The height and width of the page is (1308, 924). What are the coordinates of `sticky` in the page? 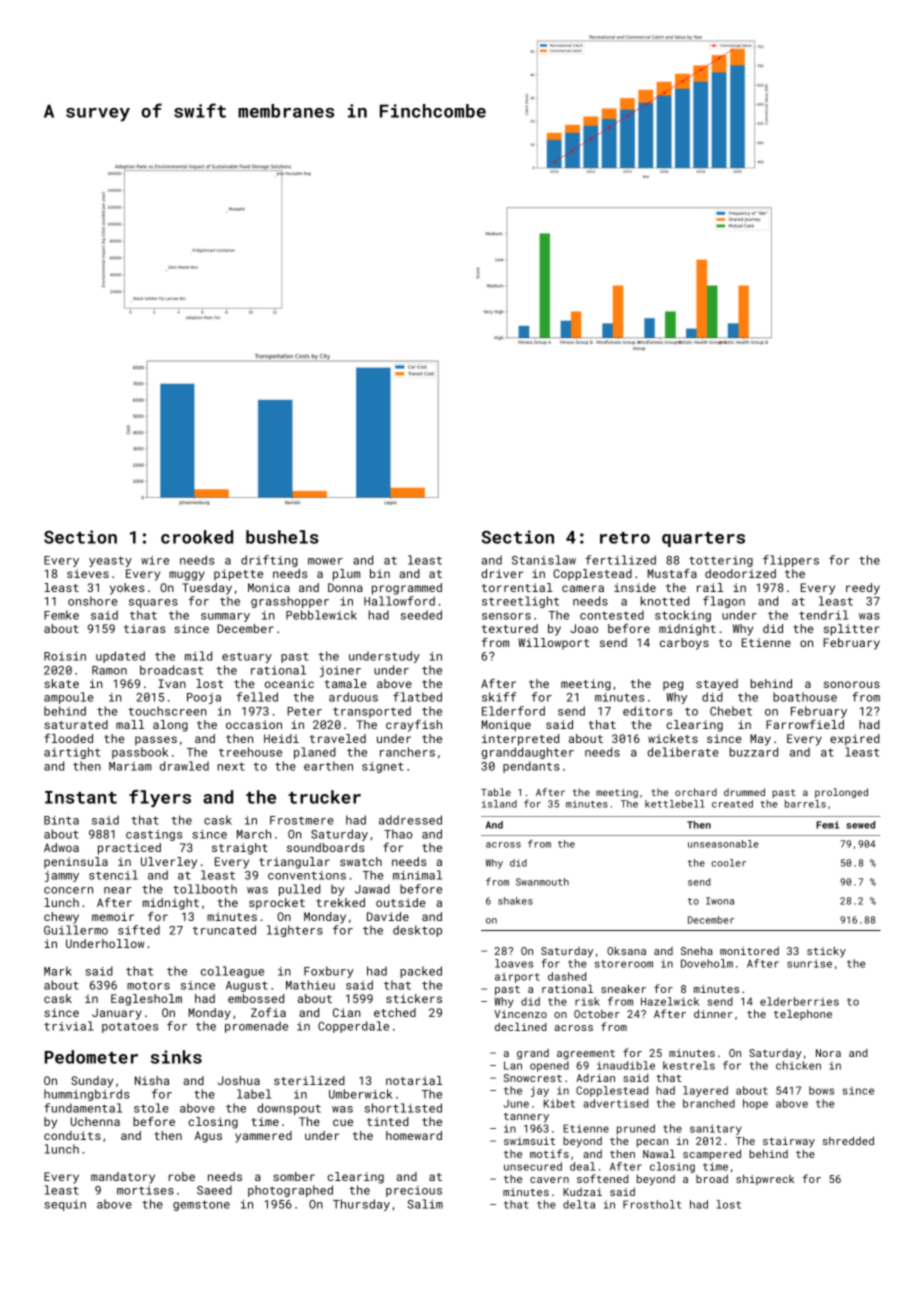 It's located at (826, 951).
